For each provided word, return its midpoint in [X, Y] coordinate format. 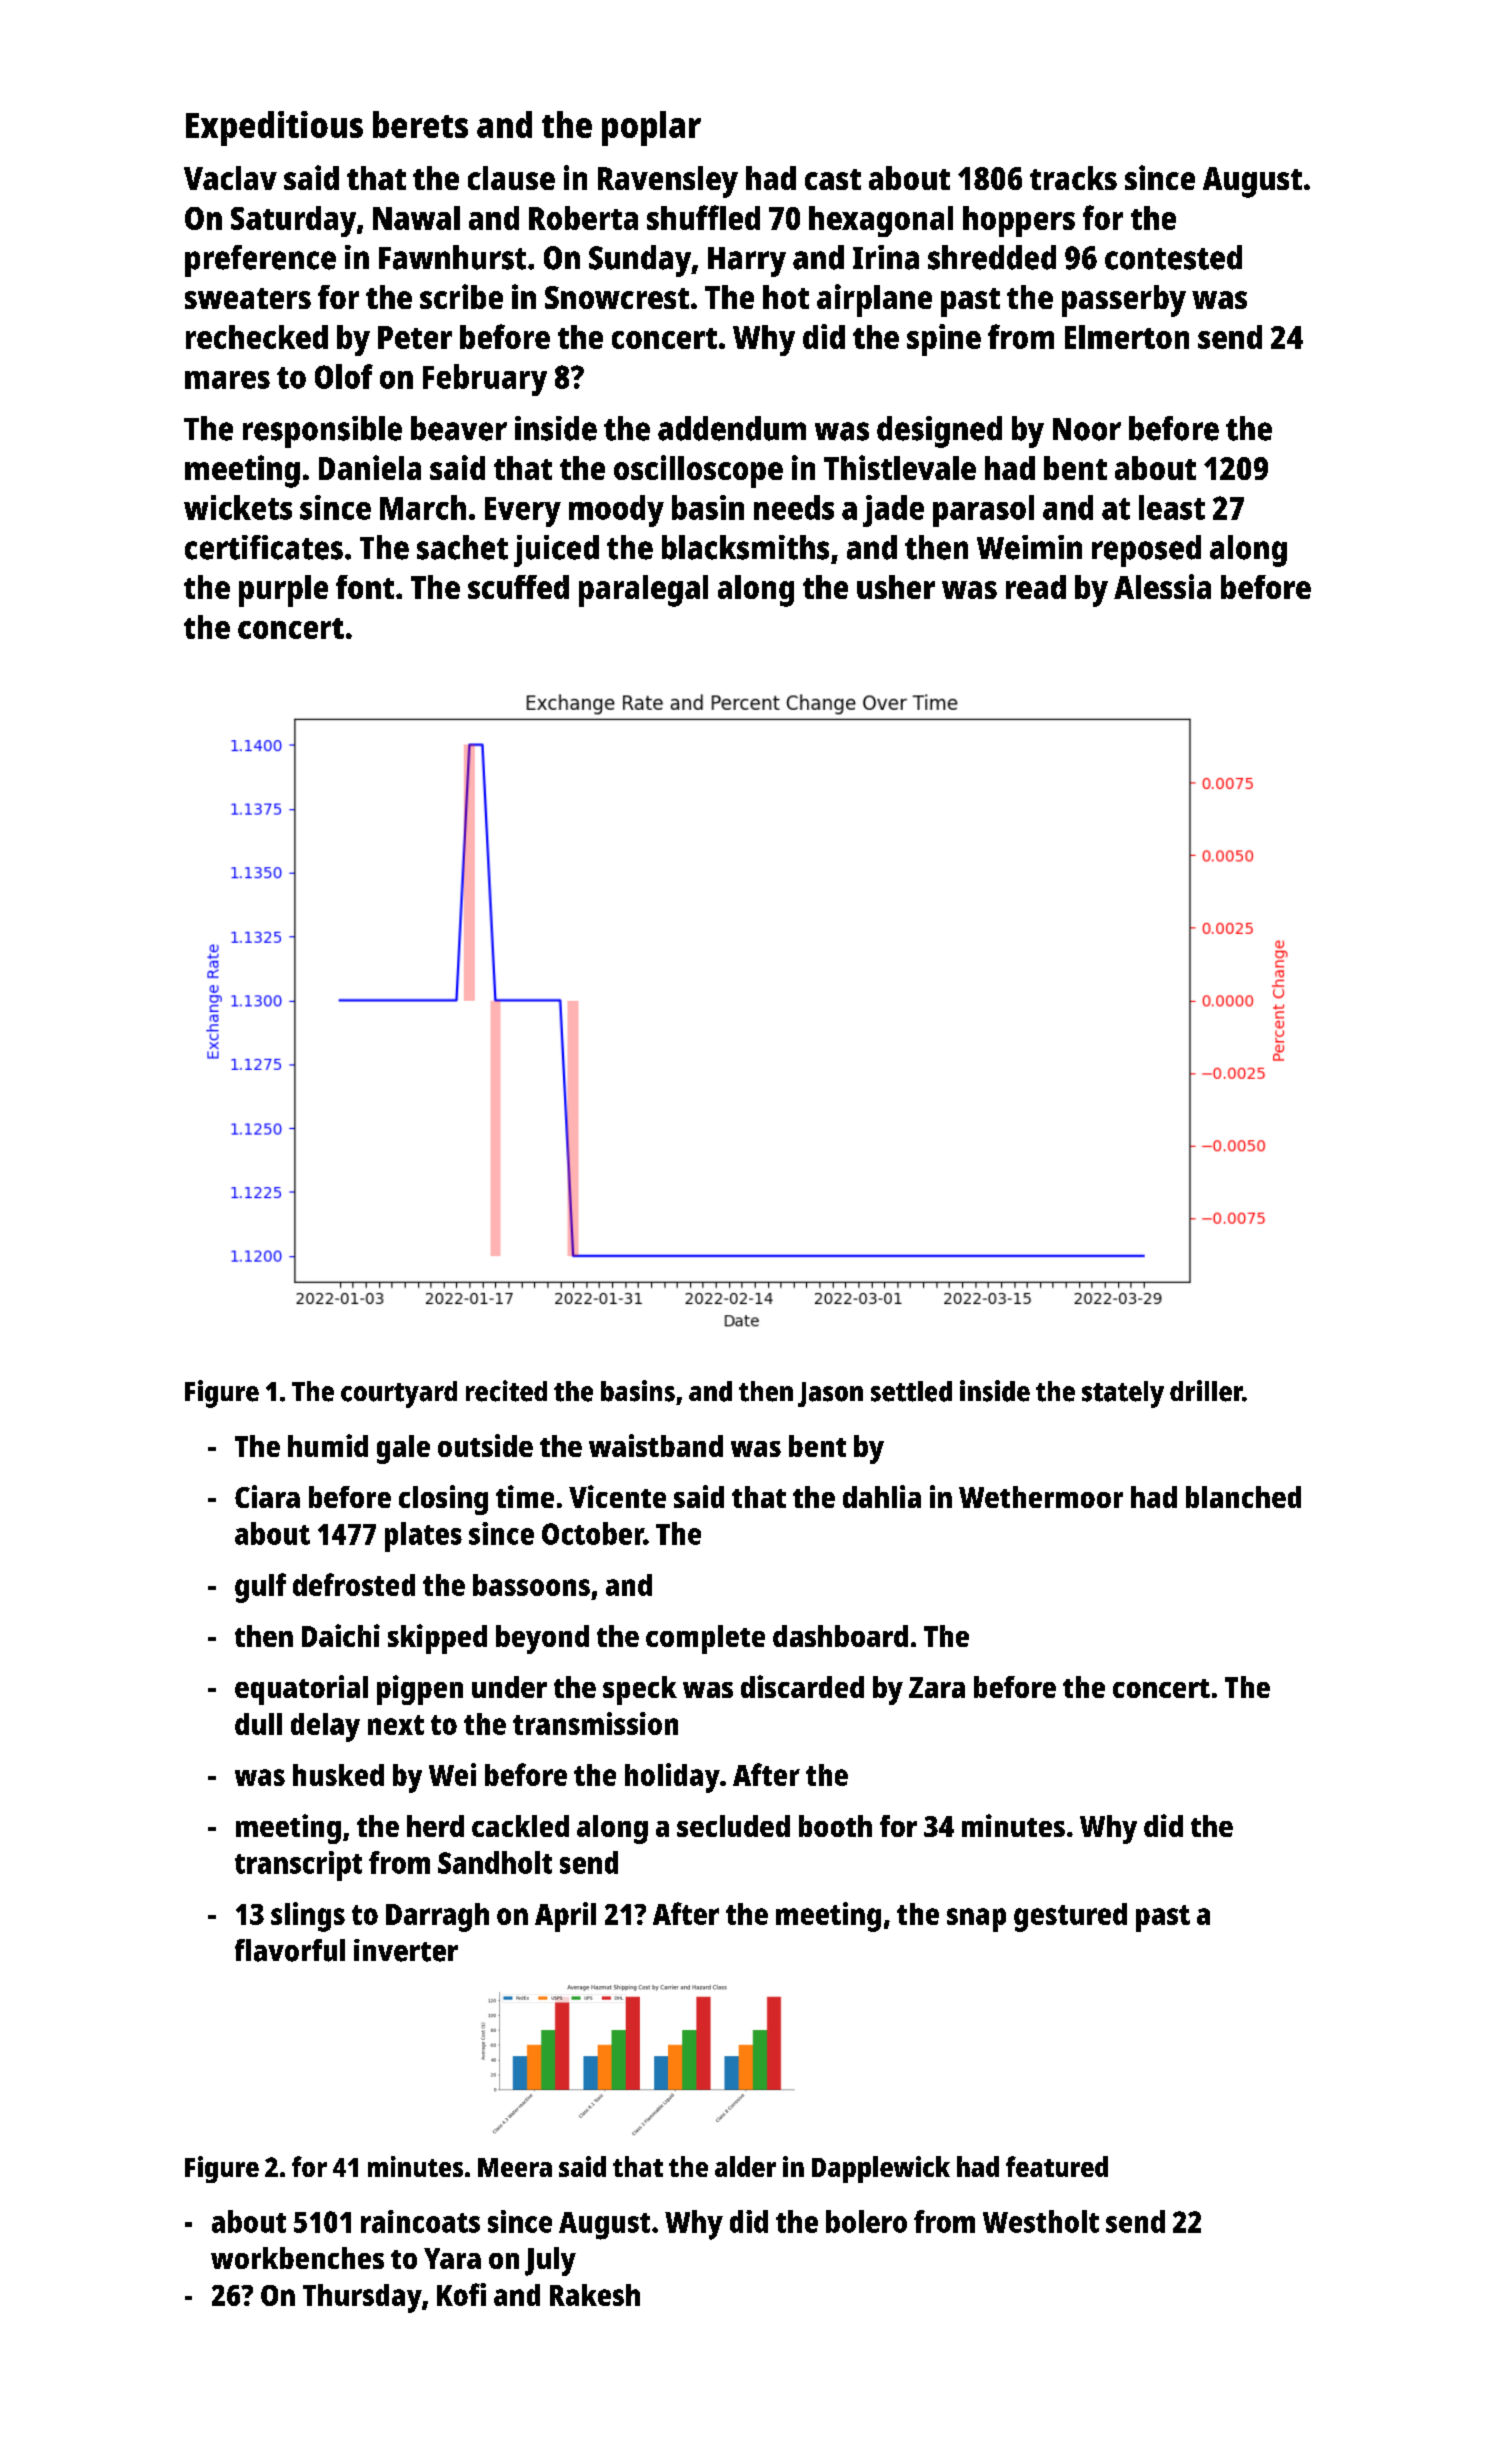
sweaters [248, 298]
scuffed [518, 587]
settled [911, 1391]
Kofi [461, 2294]
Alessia [1162, 586]
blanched [1243, 1497]
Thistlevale [900, 467]
